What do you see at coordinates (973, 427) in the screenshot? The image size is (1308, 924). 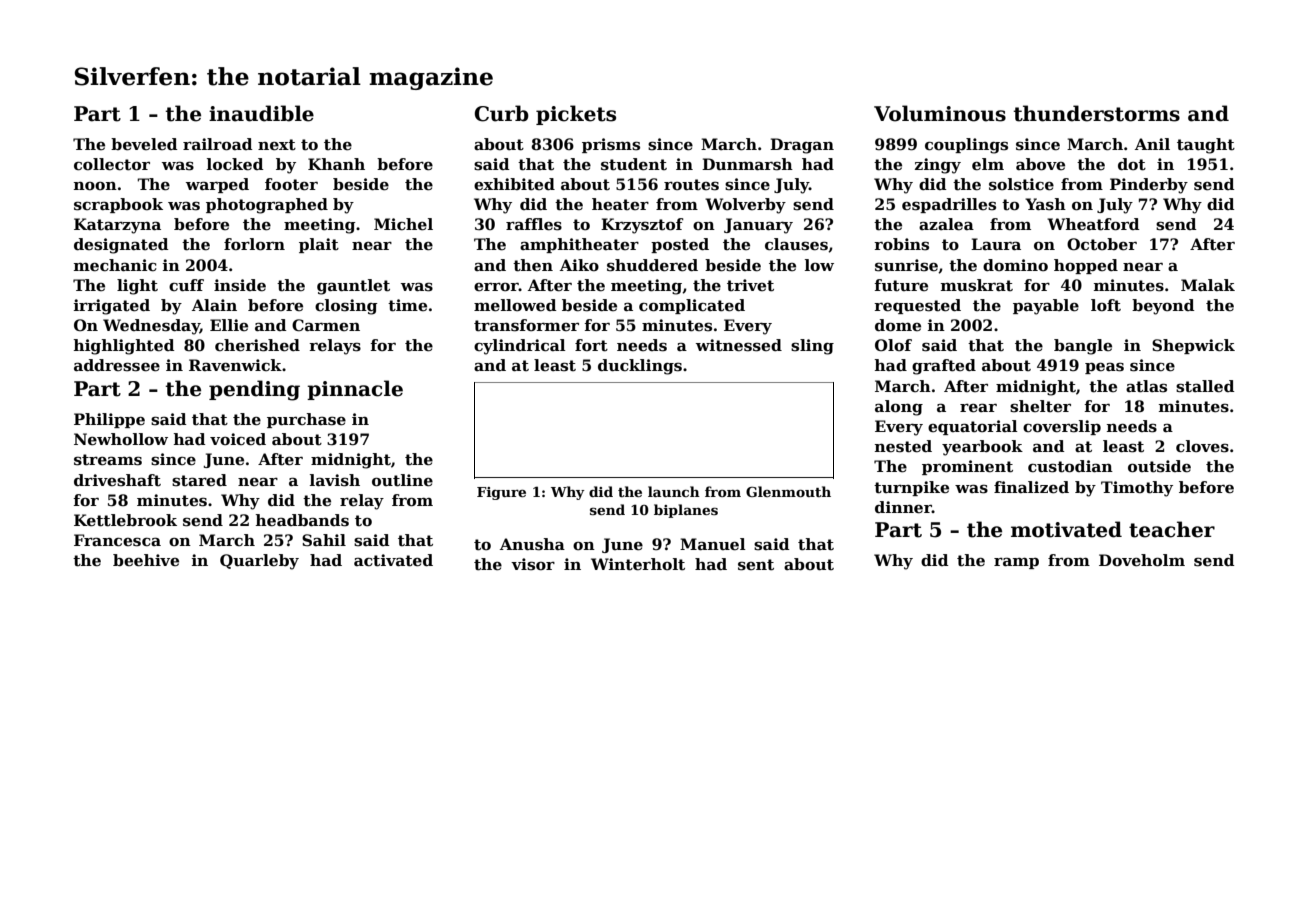 I see `equatorial` at bounding box center [973, 427].
